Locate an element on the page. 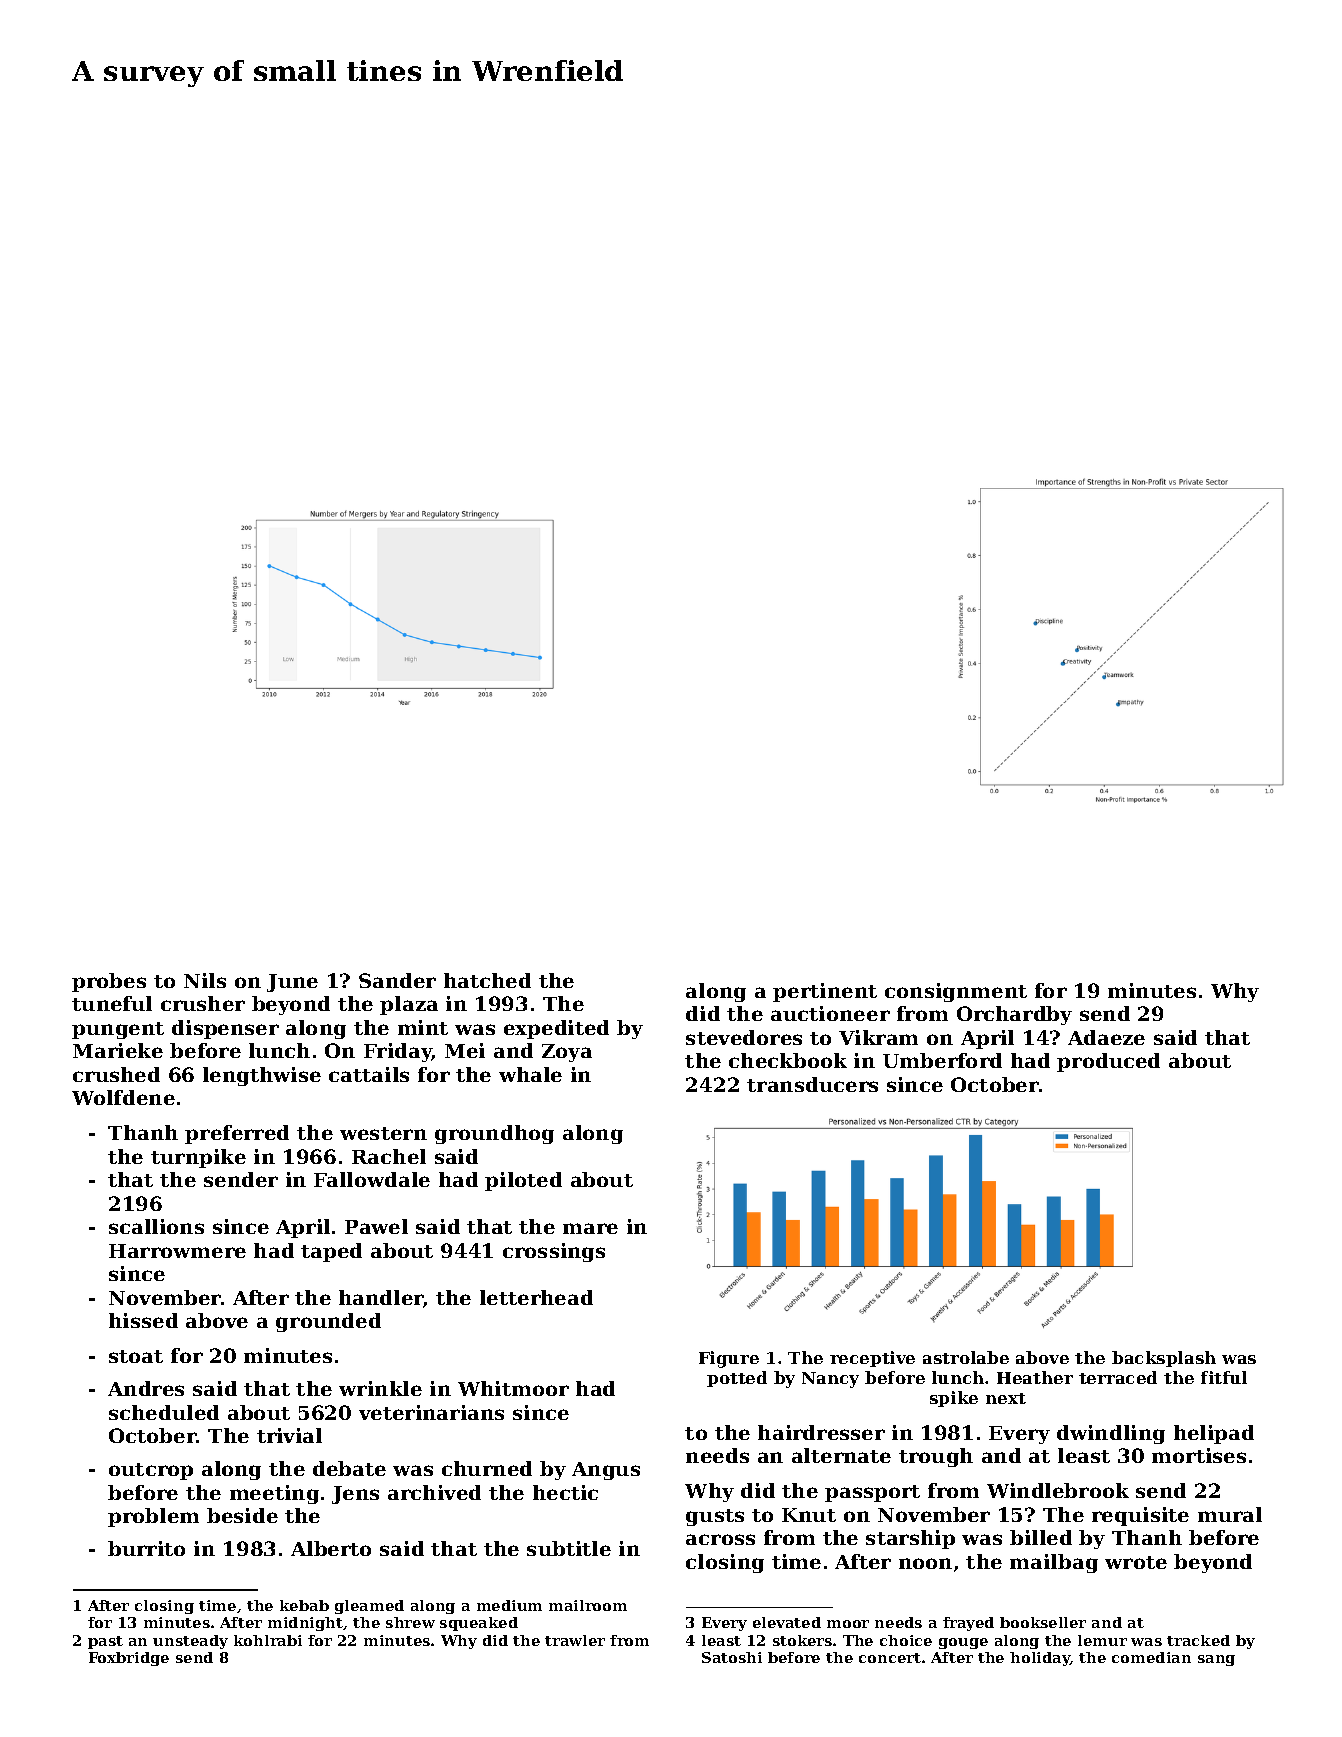 This image has height=1737, width=1342. potted is located at coordinates (737, 1379).
